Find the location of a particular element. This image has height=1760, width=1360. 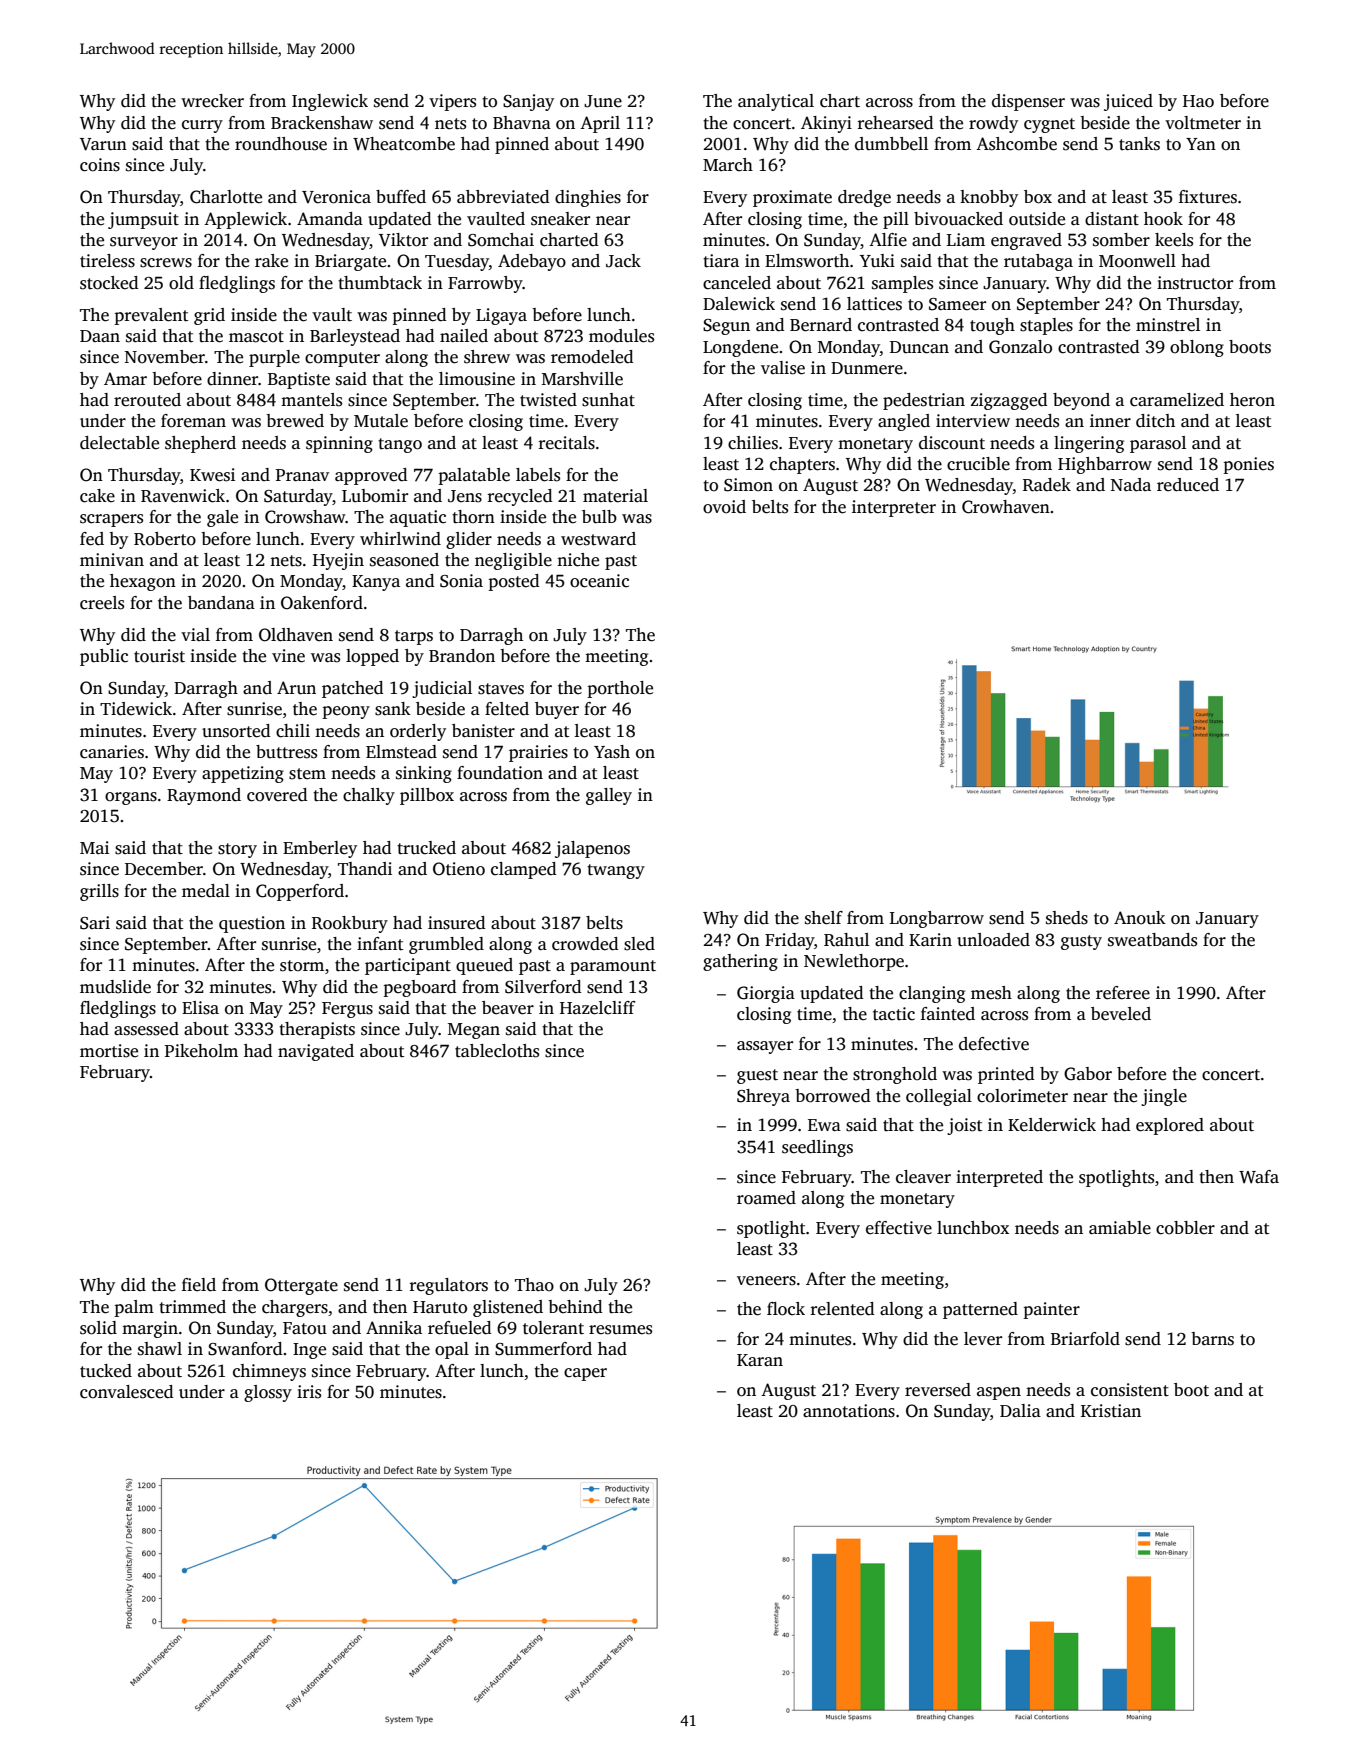

mudslide is located at coordinates (115, 987).
